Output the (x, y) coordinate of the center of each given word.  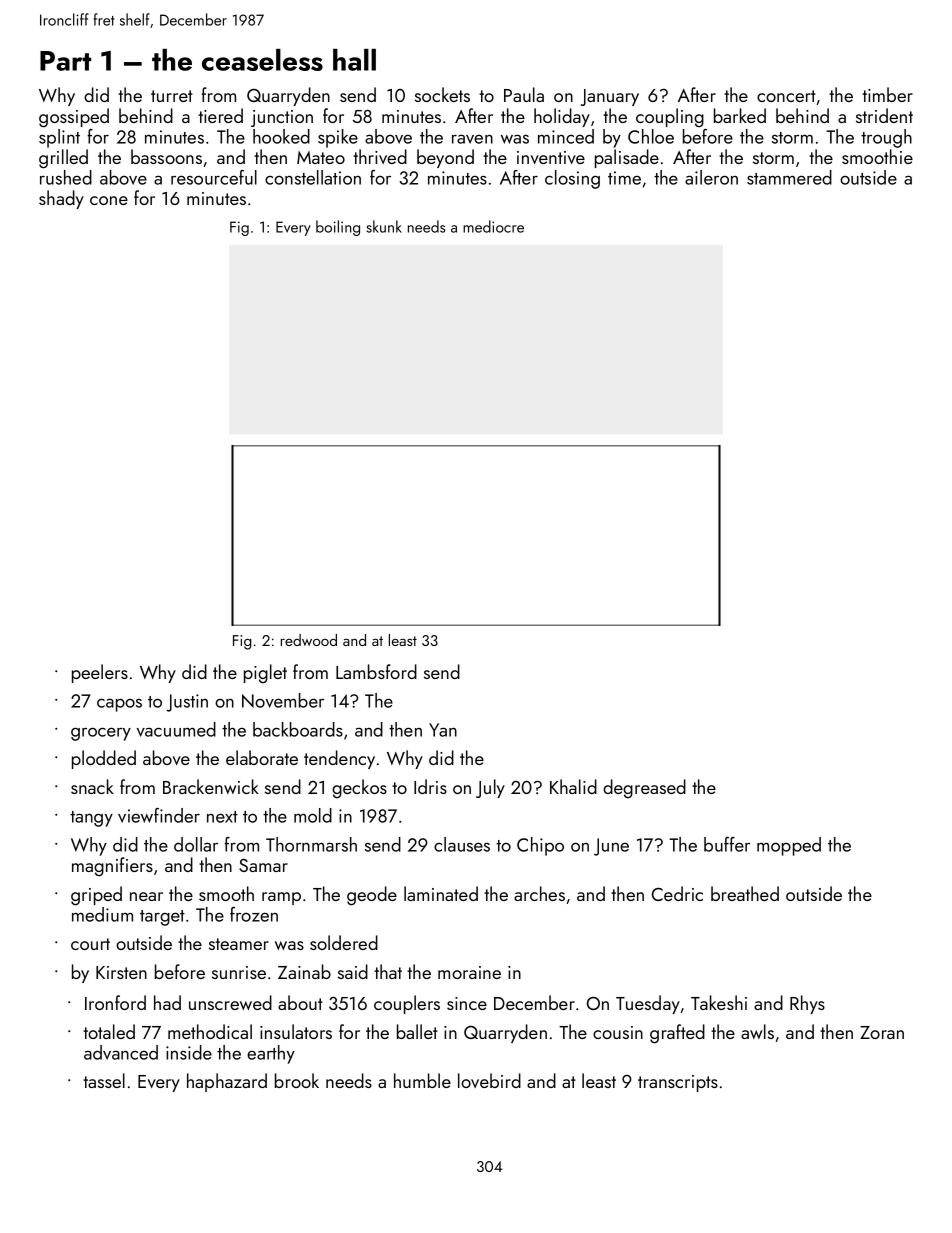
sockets (442, 94)
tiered (220, 115)
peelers (100, 673)
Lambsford (376, 671)
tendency (339, 759)
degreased (644, 788)
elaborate (262, 757)
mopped (789, 846)
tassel (104, 1080)
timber (887, 94)
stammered (789, 177)
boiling (338, 228)
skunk (384, 226)
